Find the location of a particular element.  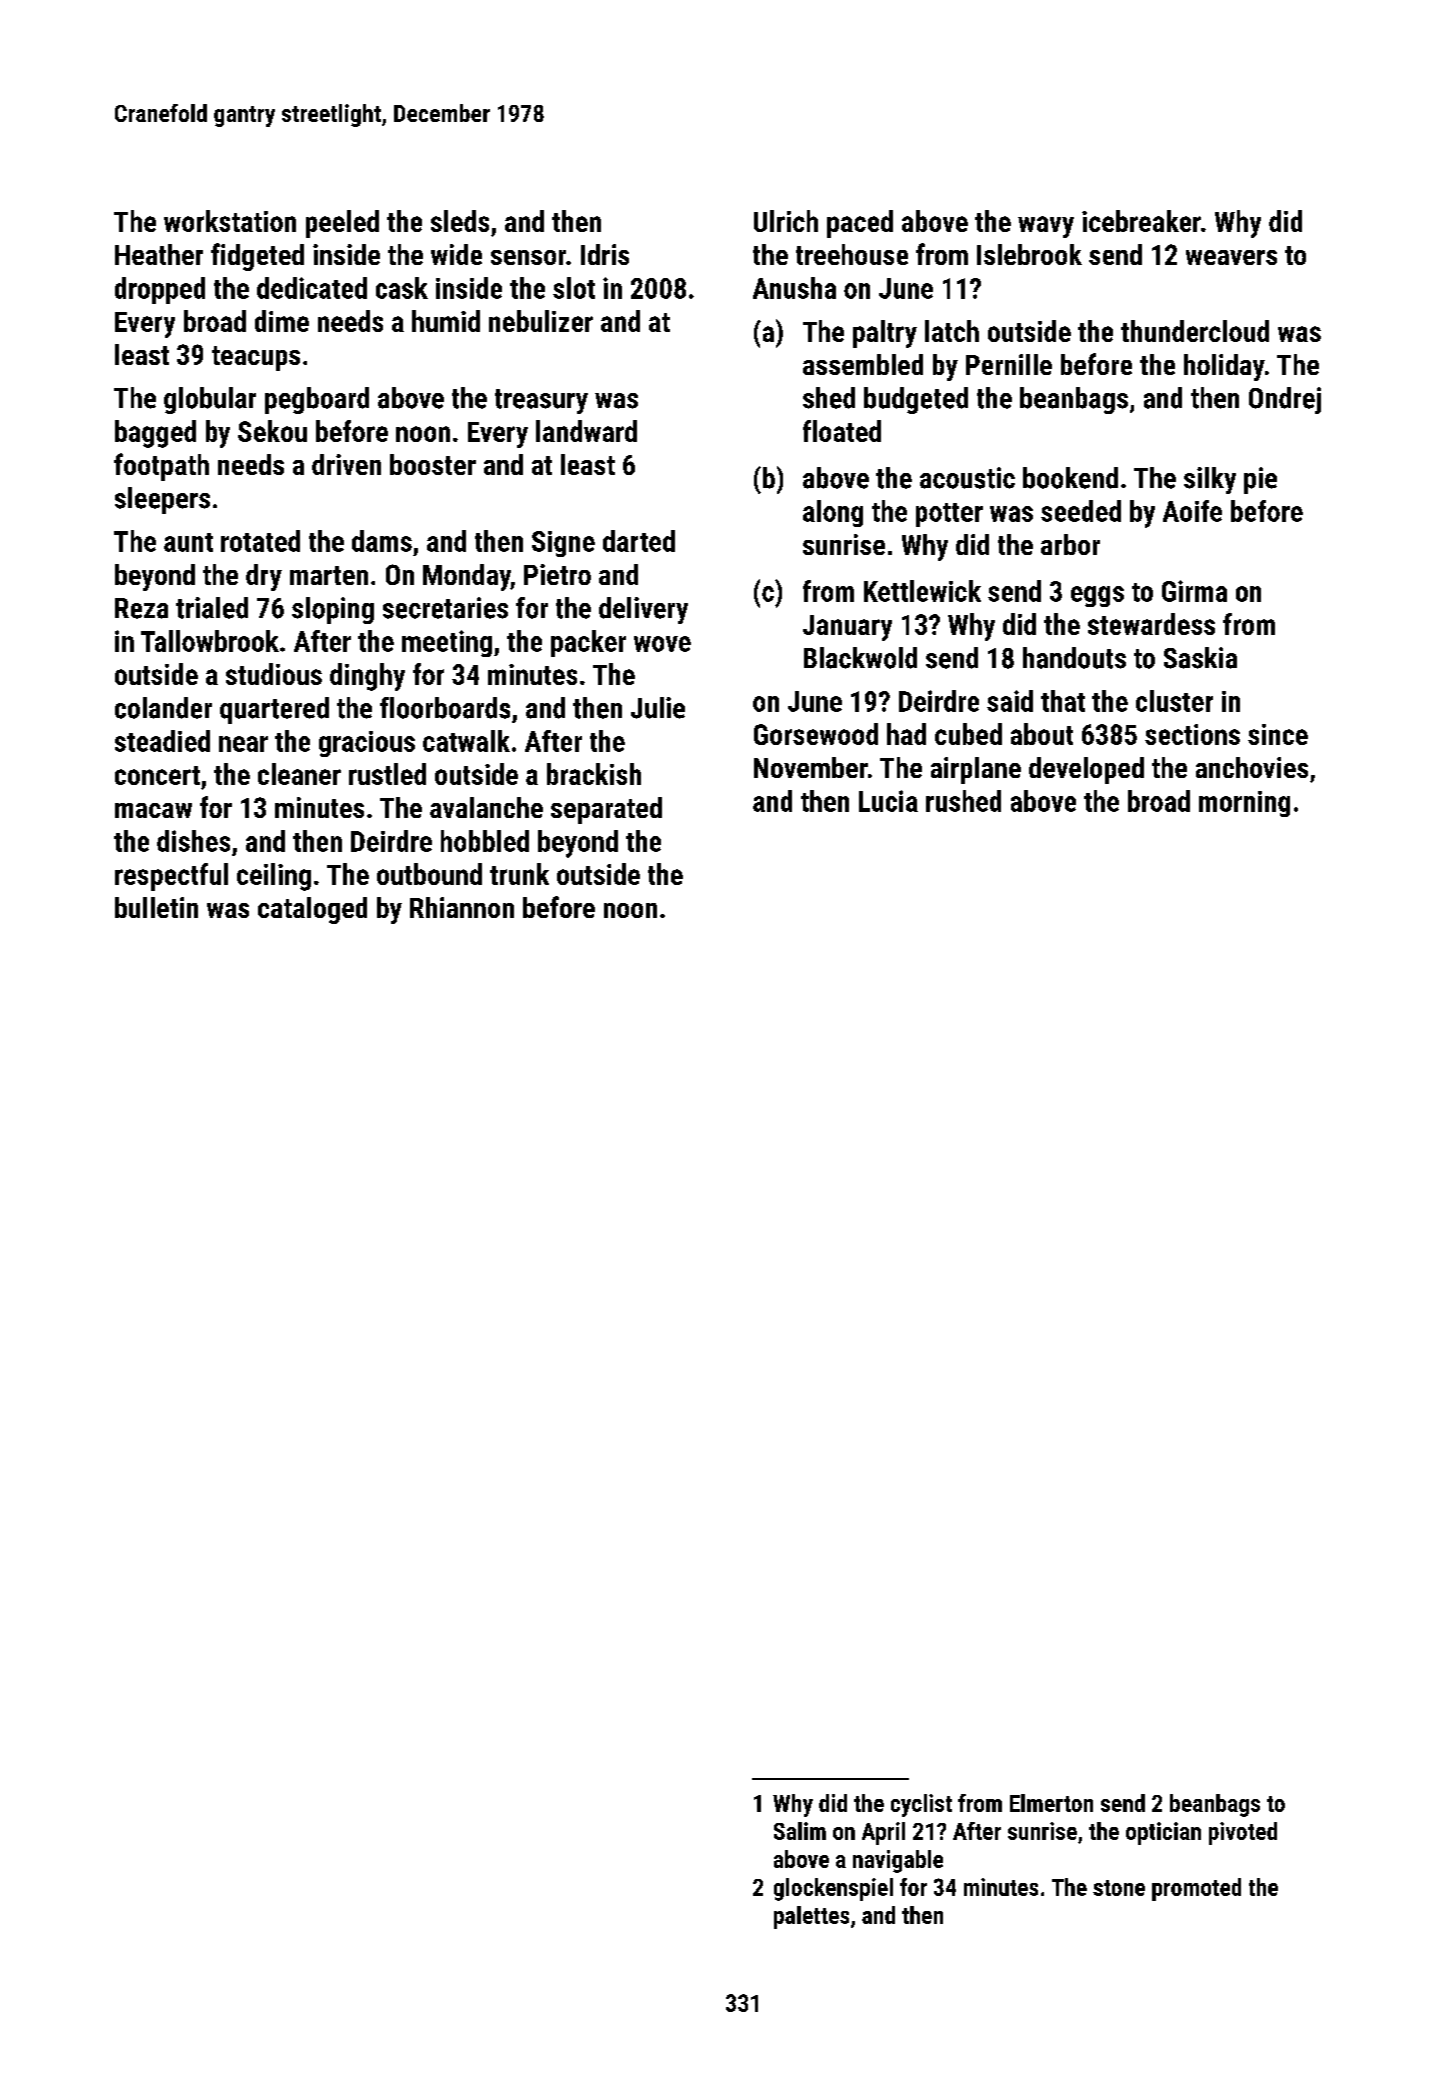

April is located at coordinates (883, 1833).
